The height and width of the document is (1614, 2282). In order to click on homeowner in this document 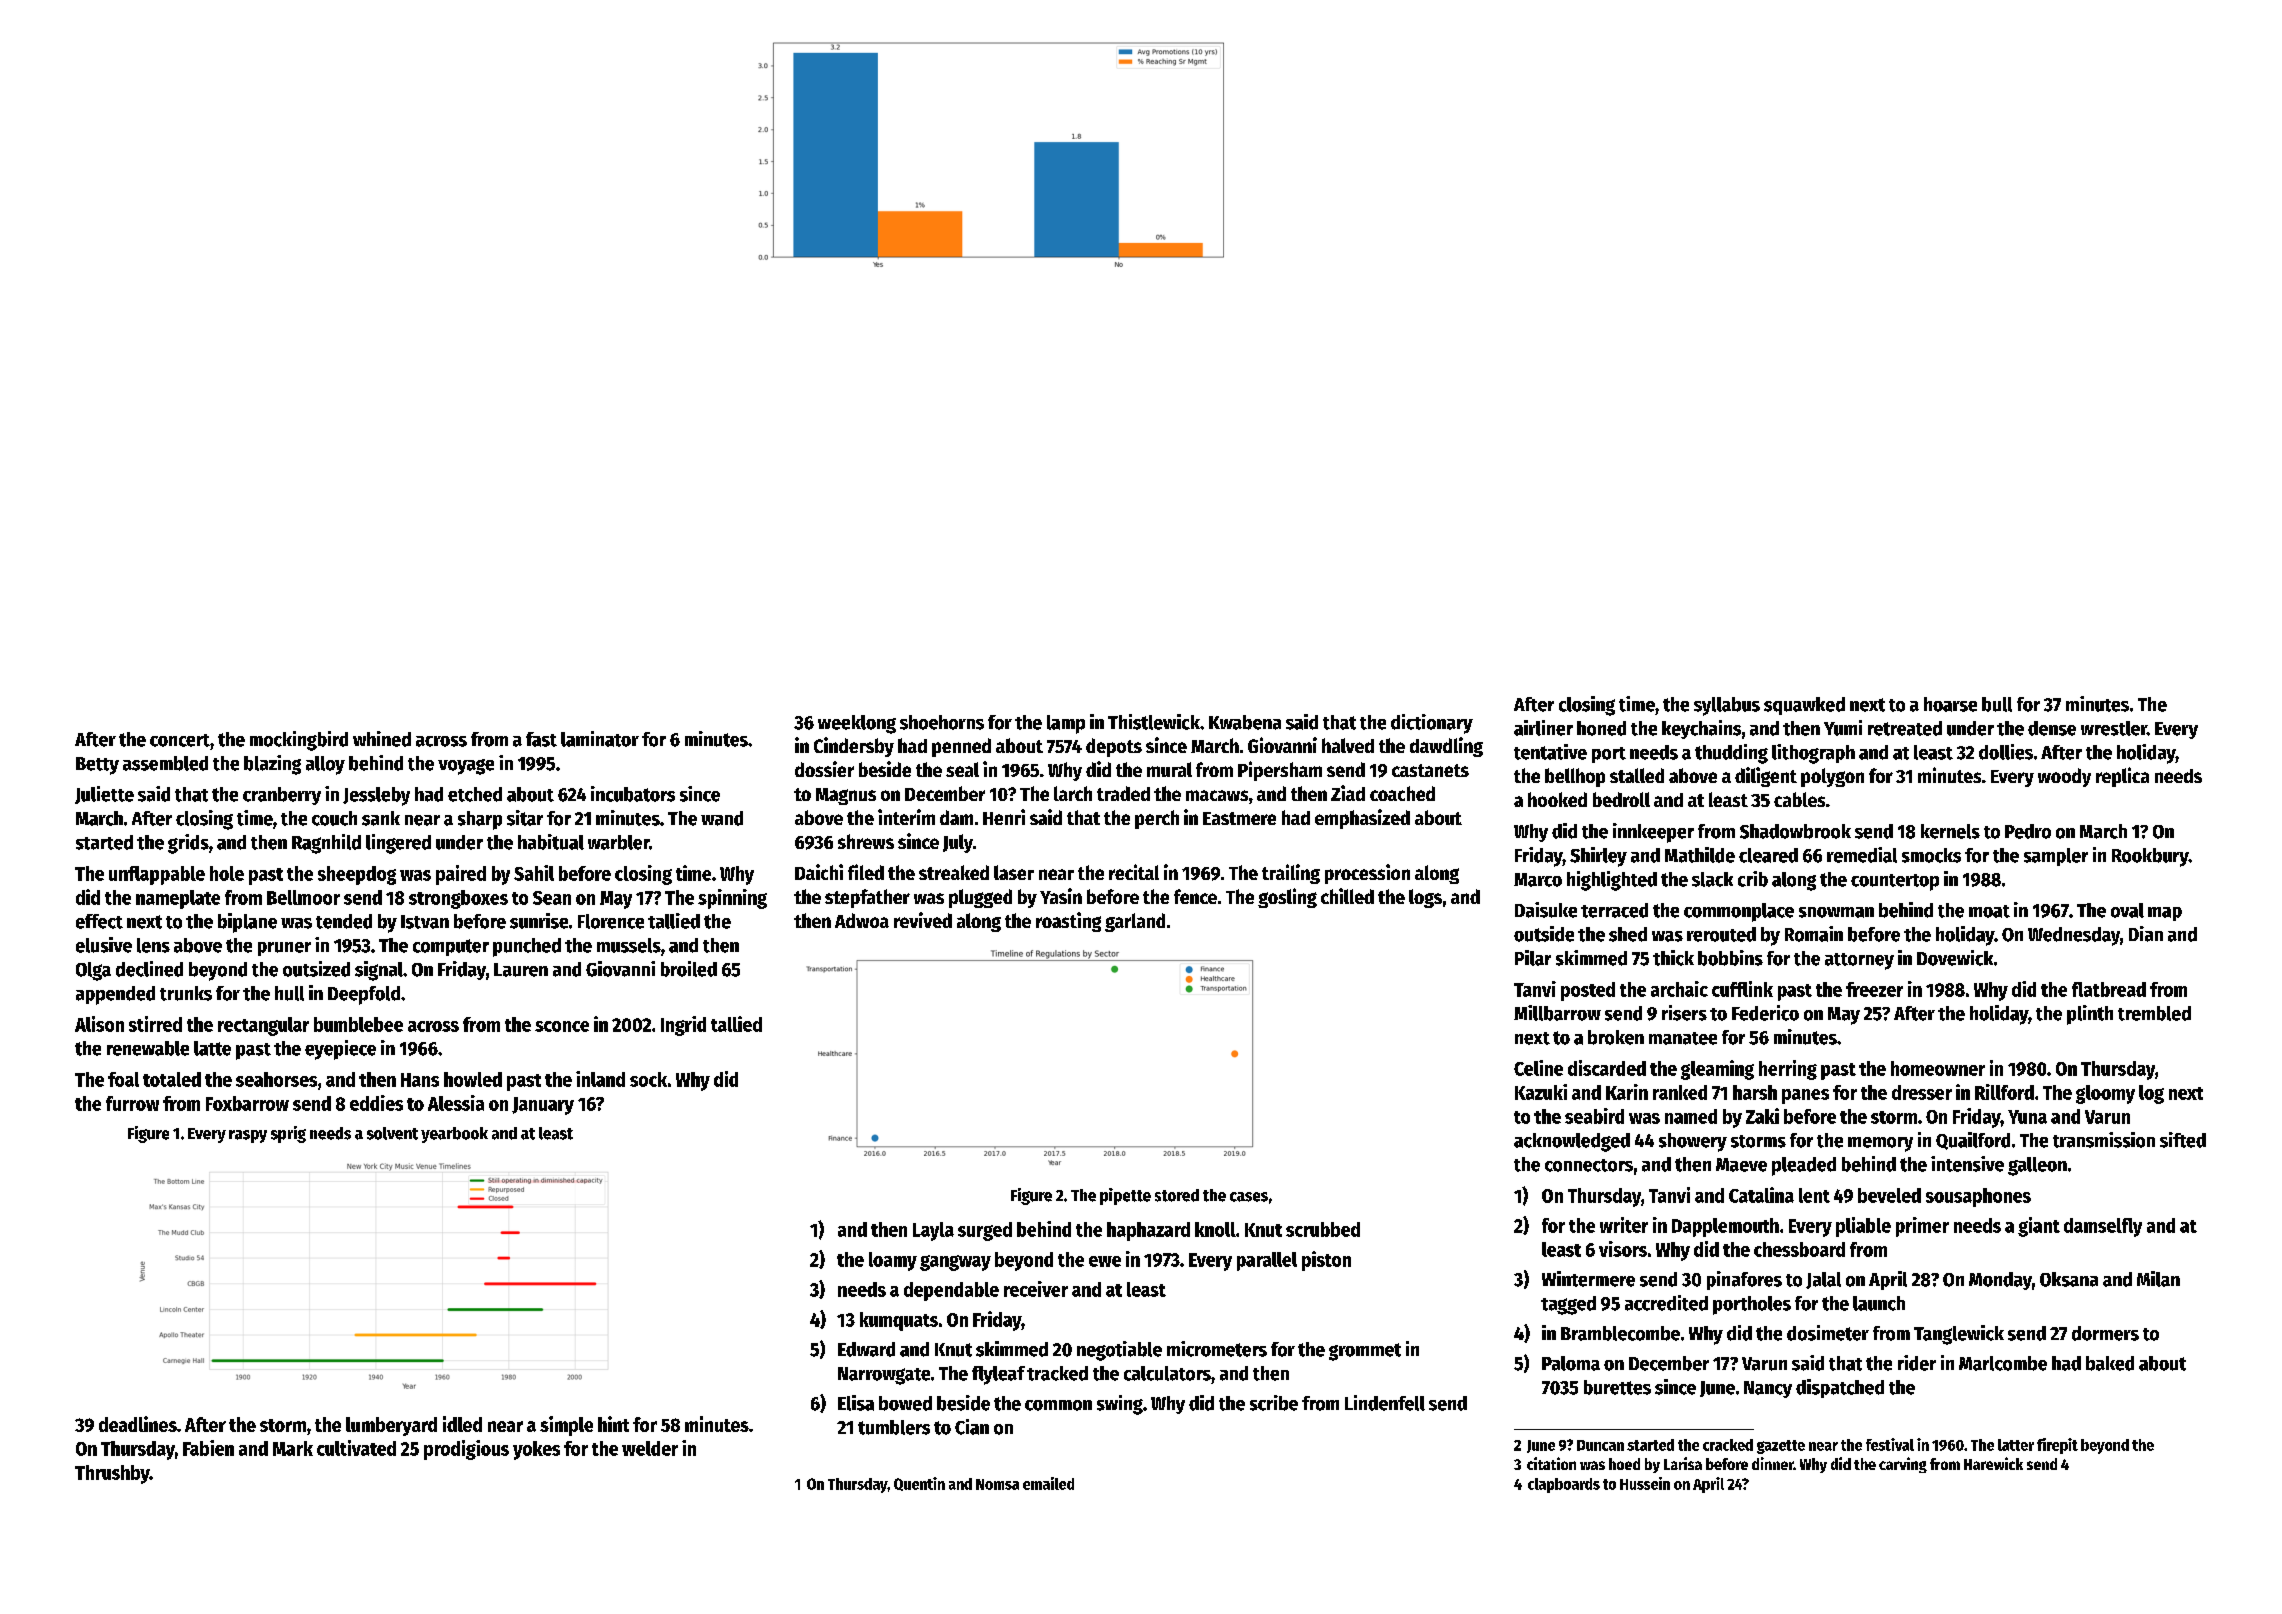, I will do `click(1938, 1068)`.
